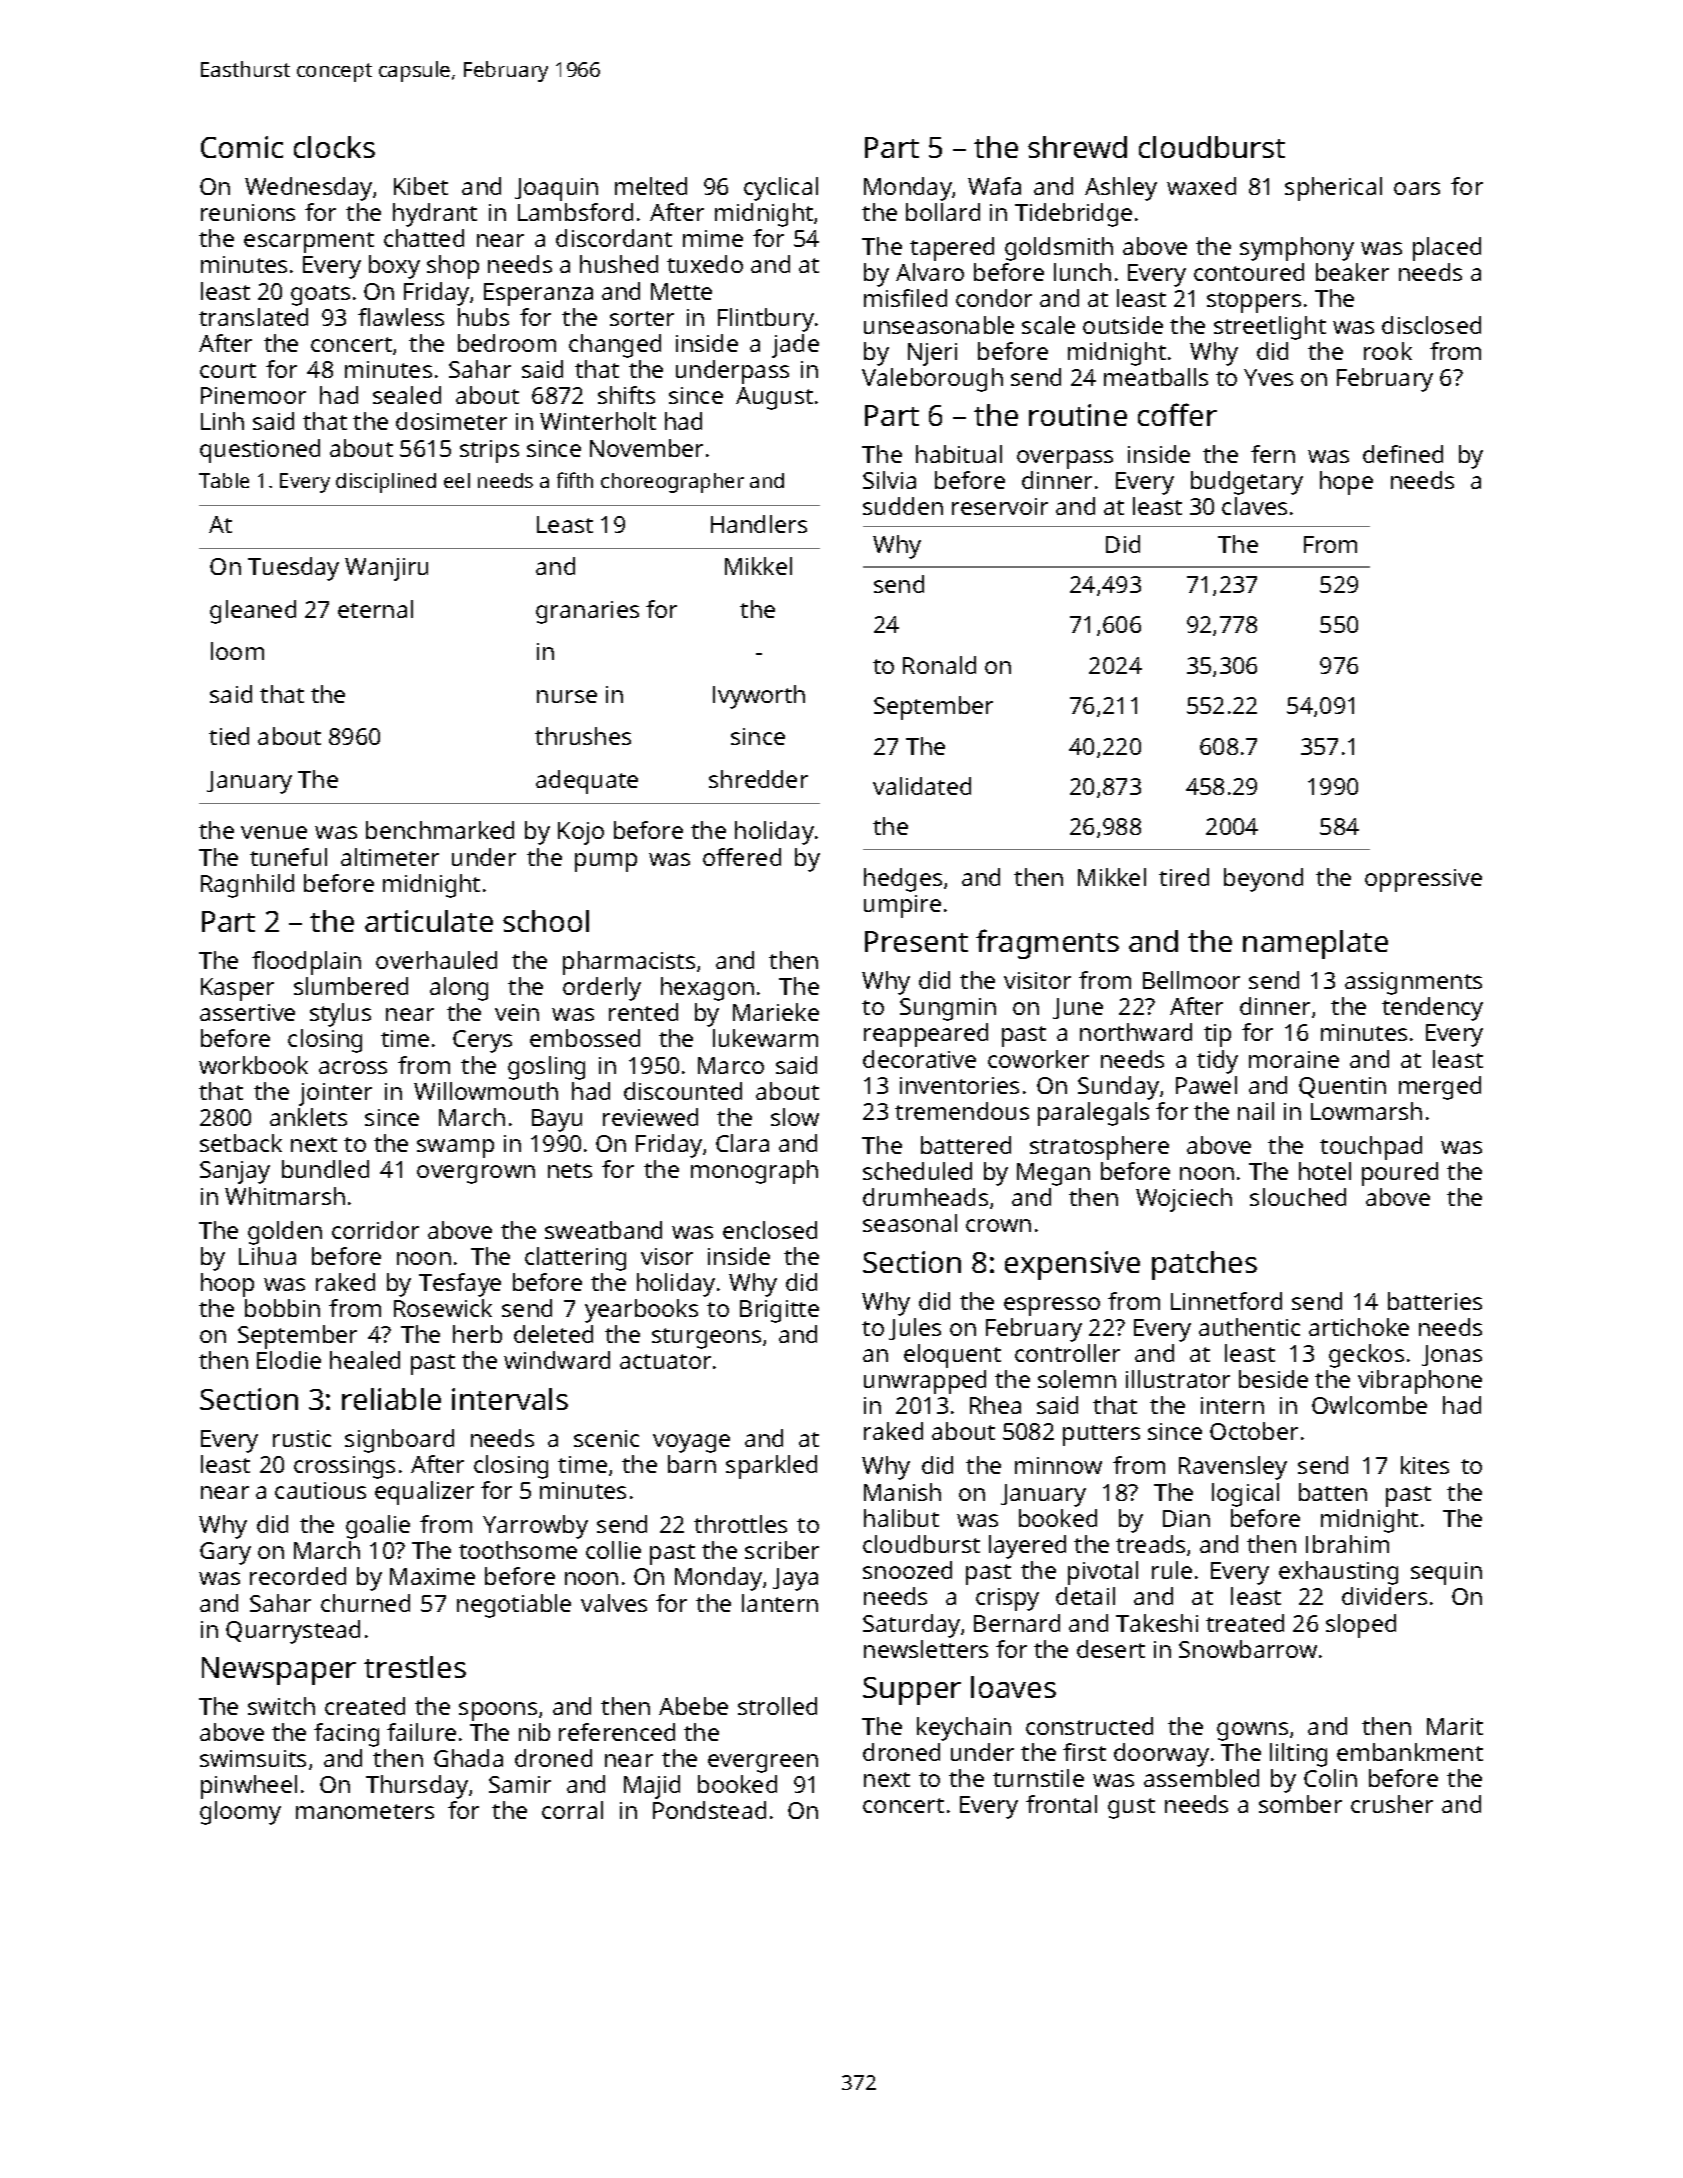 The image size is (1683, 2178). What do you see at coordinates (587, 612) in the document?
I see `granaries` at bounding box center [587, 612].
